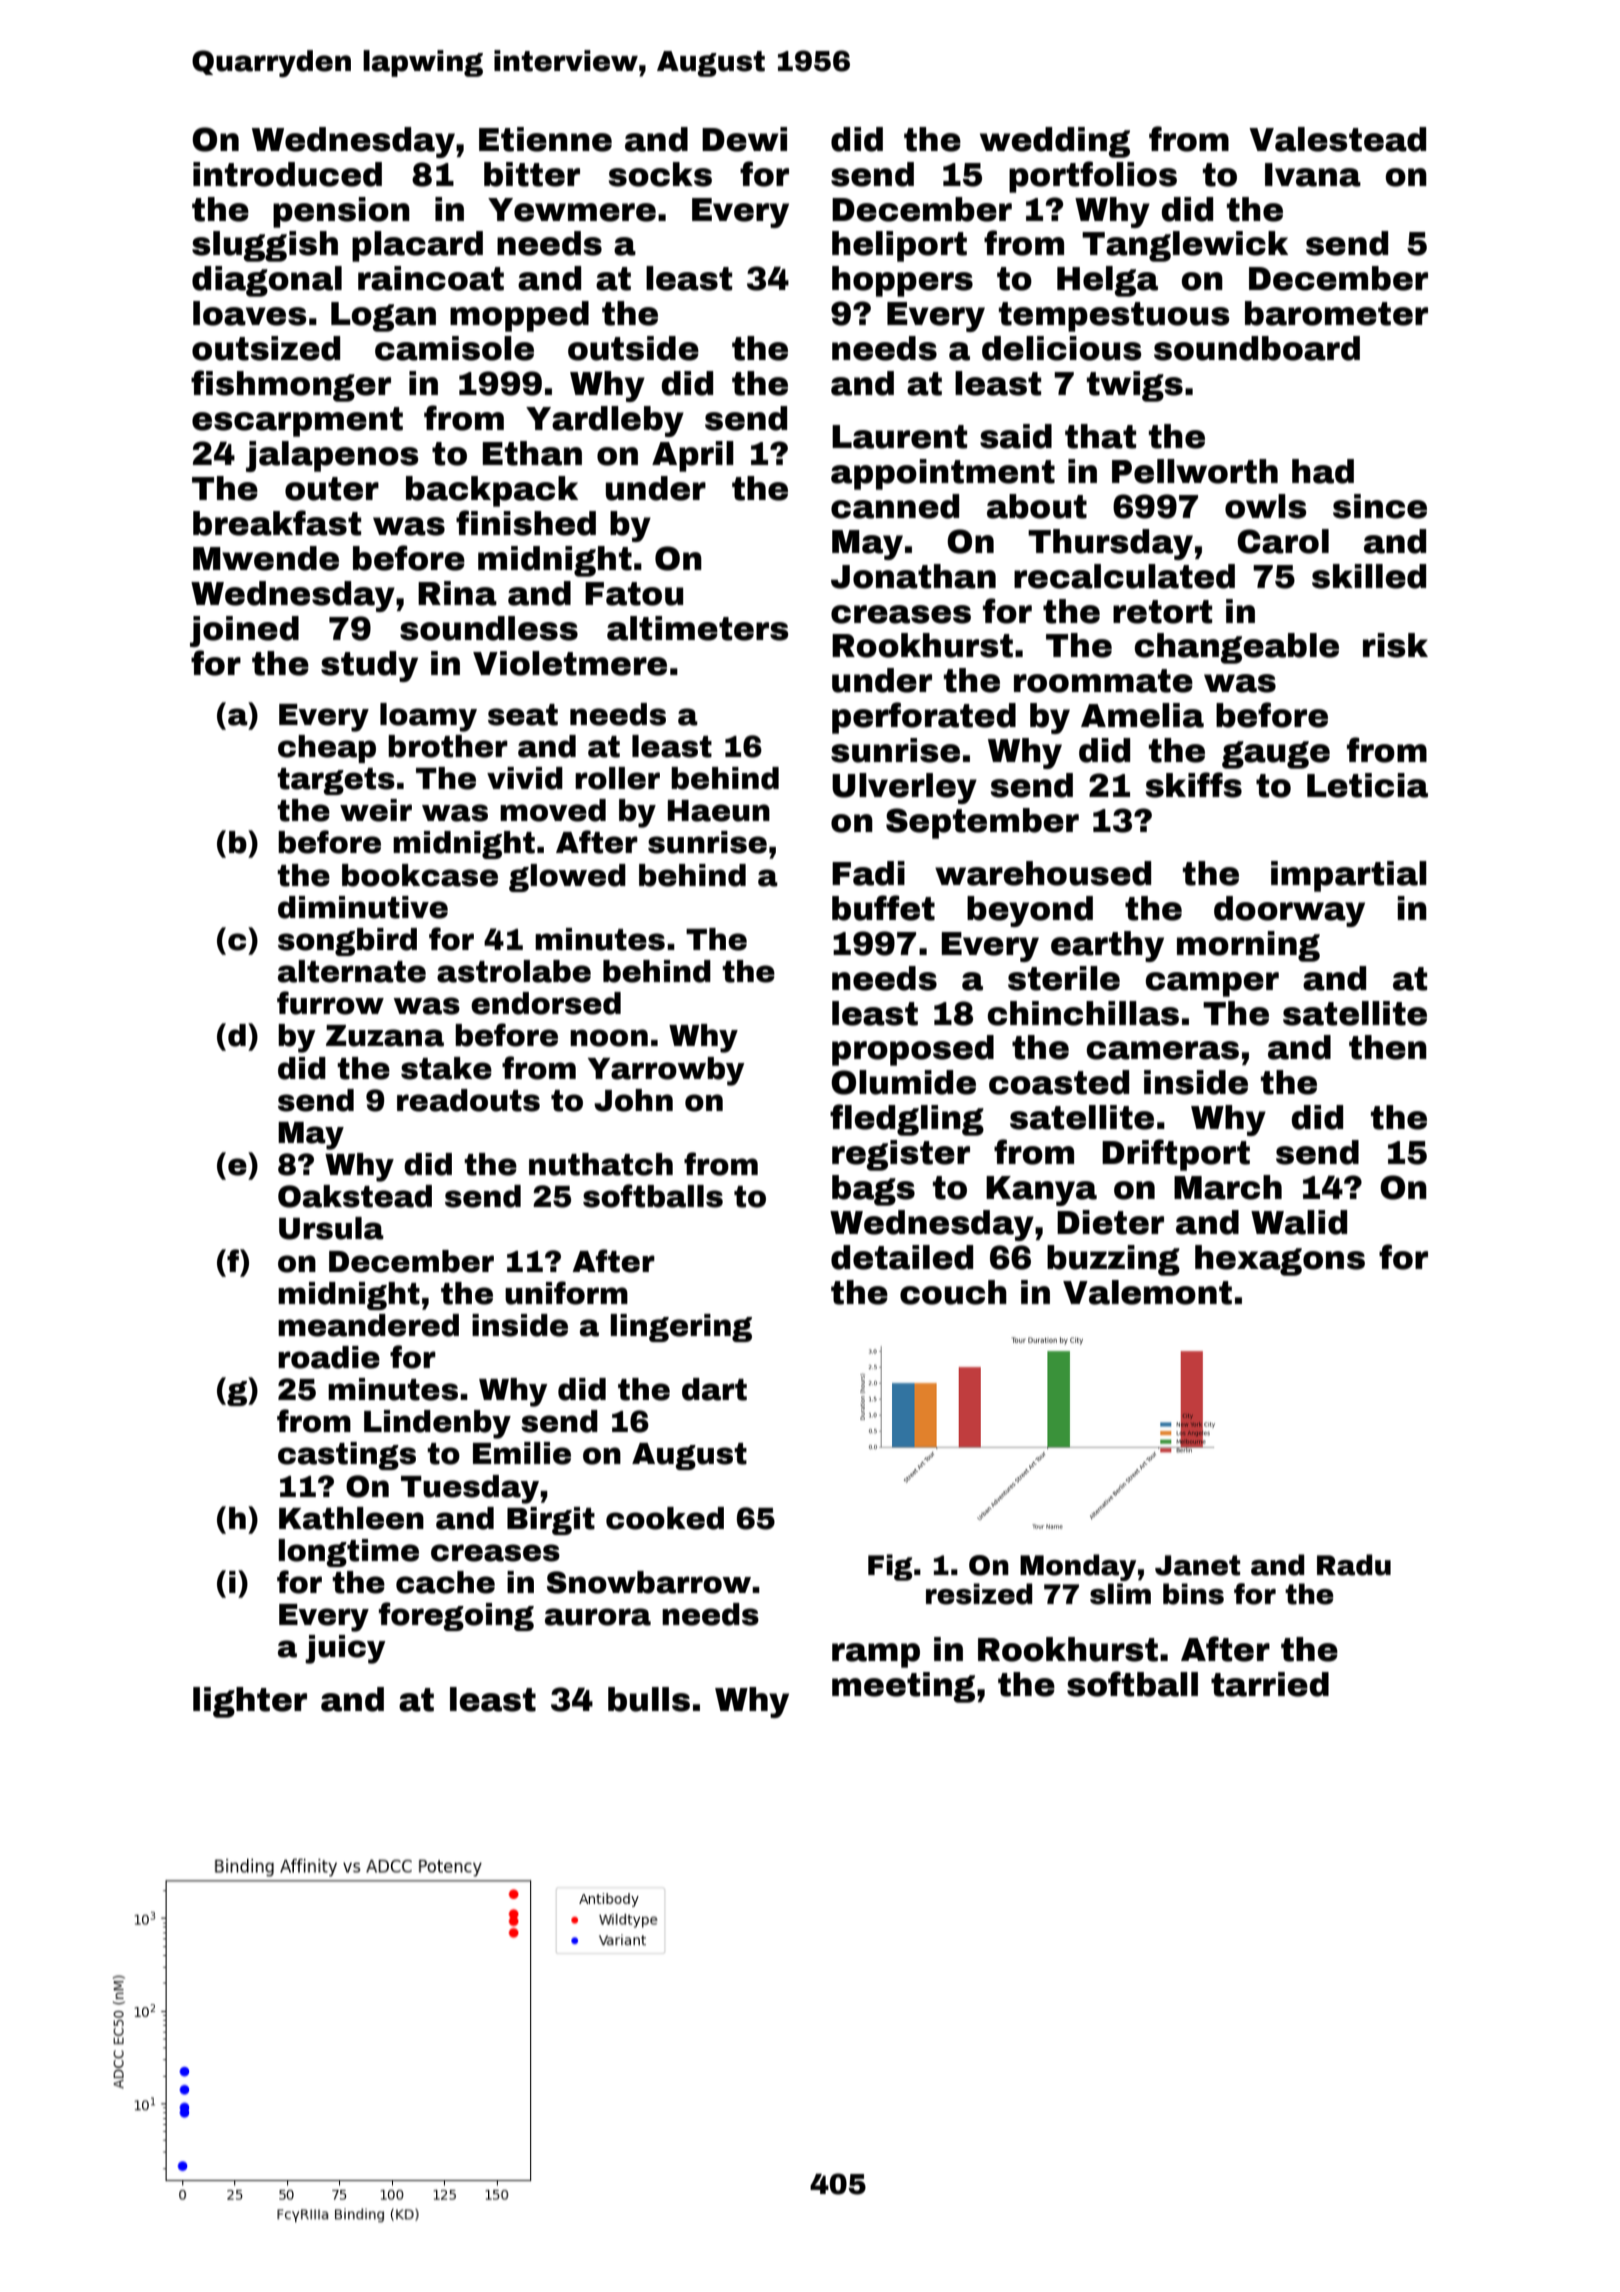 The height and width of the document is (2292, 1620). What do you see at coordinates (1337, 139) in the document?
I see `Valestead` at bounding box center [1337, 139].
